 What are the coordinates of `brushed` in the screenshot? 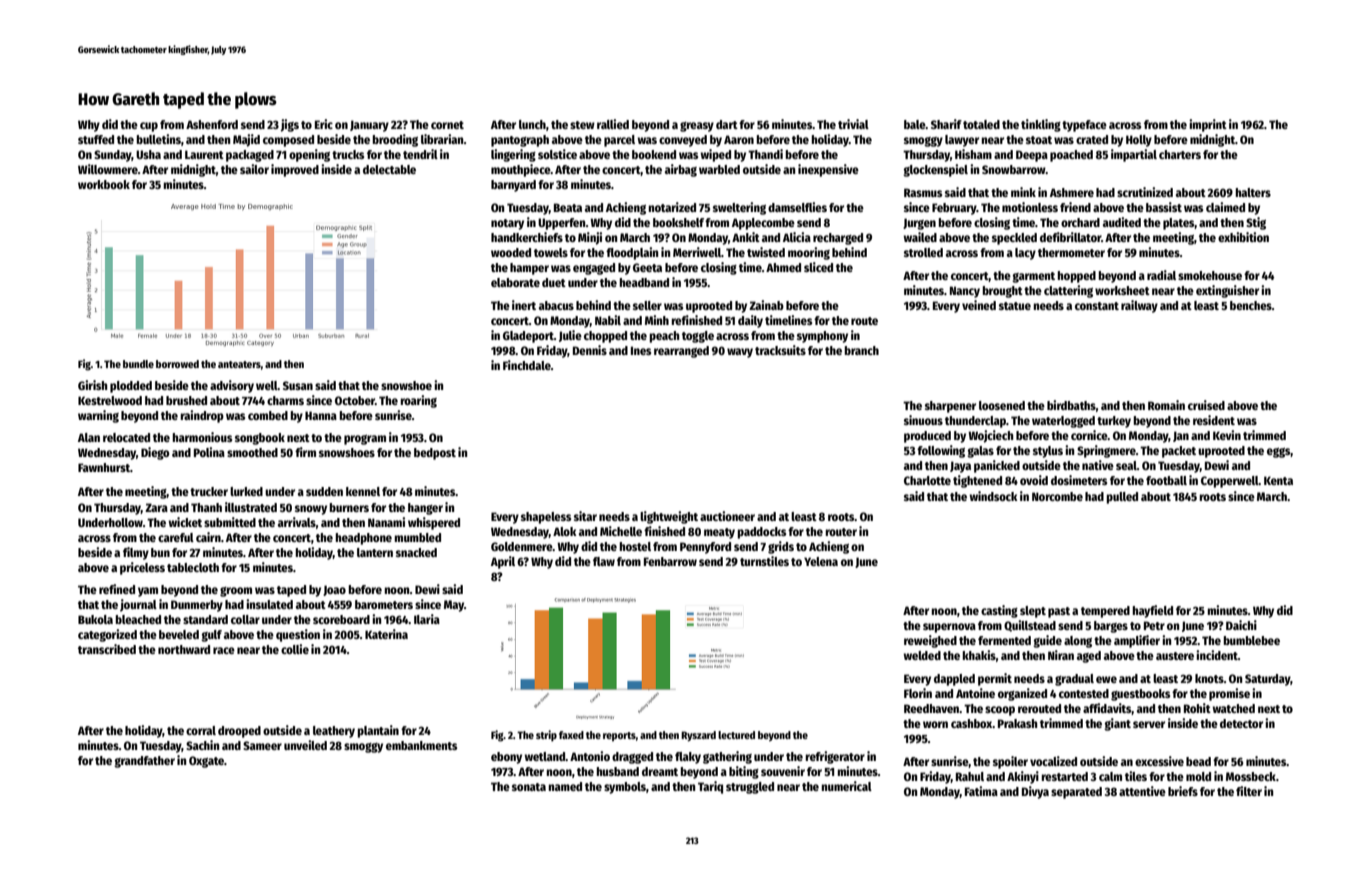 It's located at (186, 400).
